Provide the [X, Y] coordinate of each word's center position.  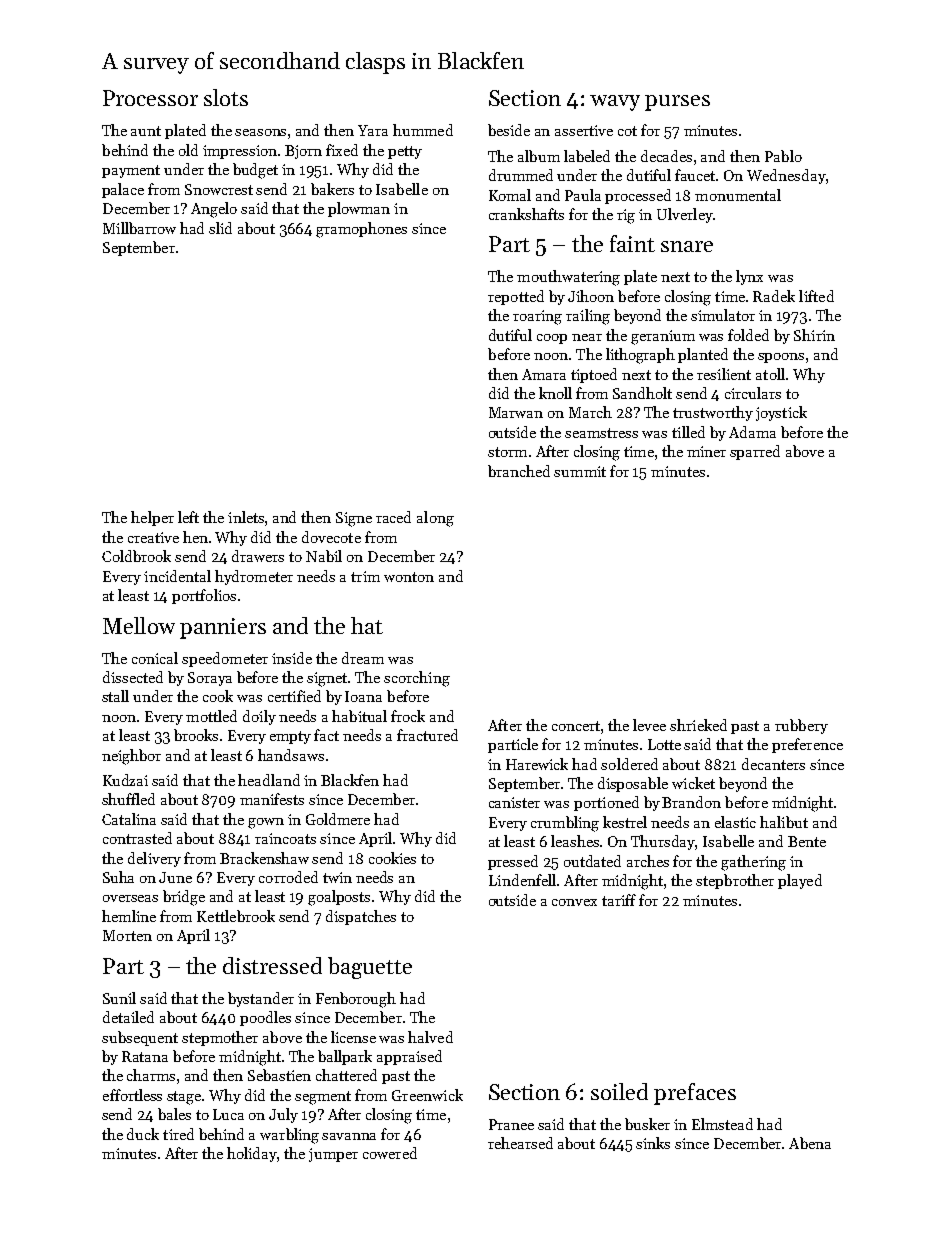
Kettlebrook [236, 916]
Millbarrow [139, 228]
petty [405, 152]
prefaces [695, 1094]
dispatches [361, 917]
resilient [724, 374]
